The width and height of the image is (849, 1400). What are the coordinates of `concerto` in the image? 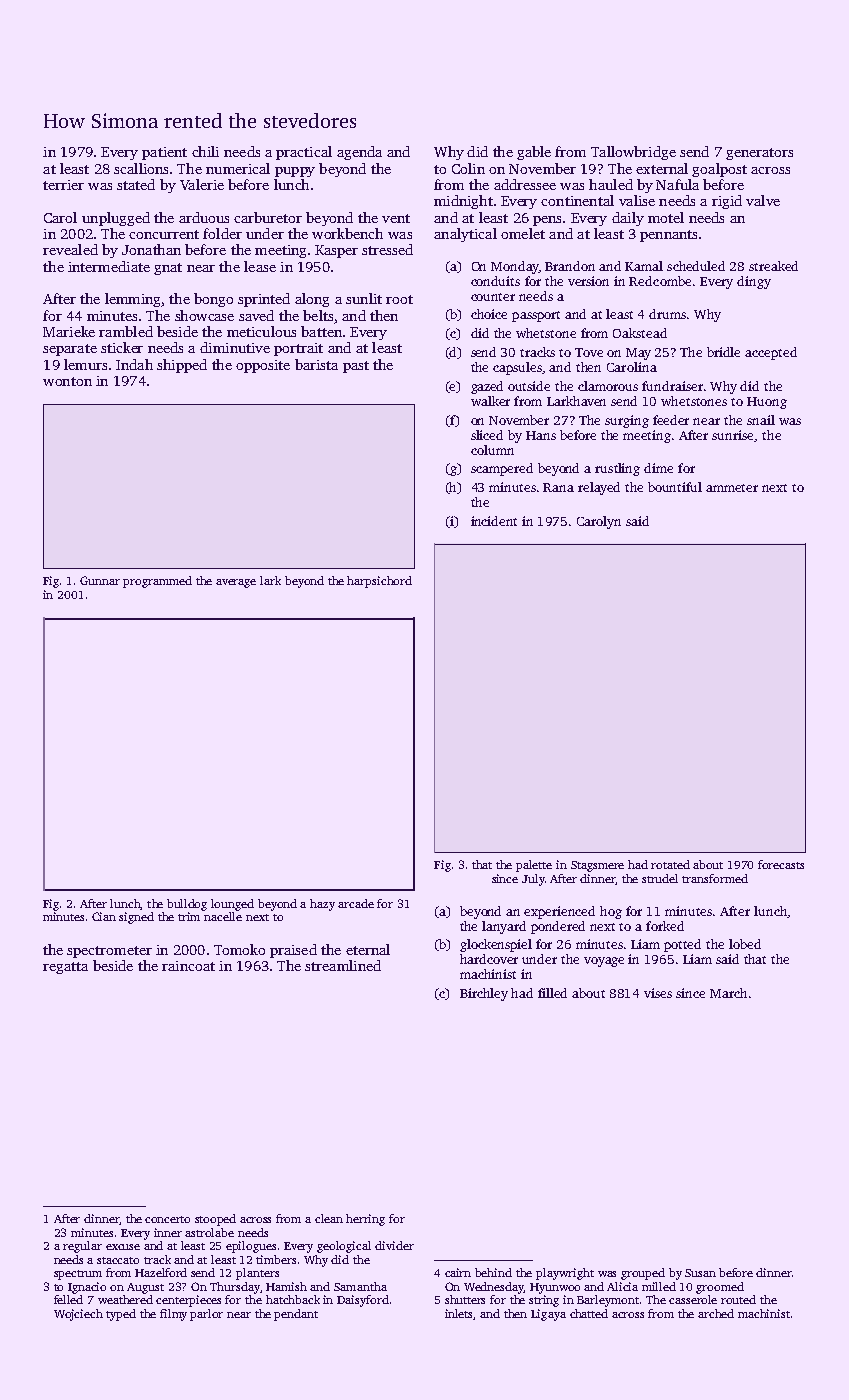 It's located at (167, 1219).
